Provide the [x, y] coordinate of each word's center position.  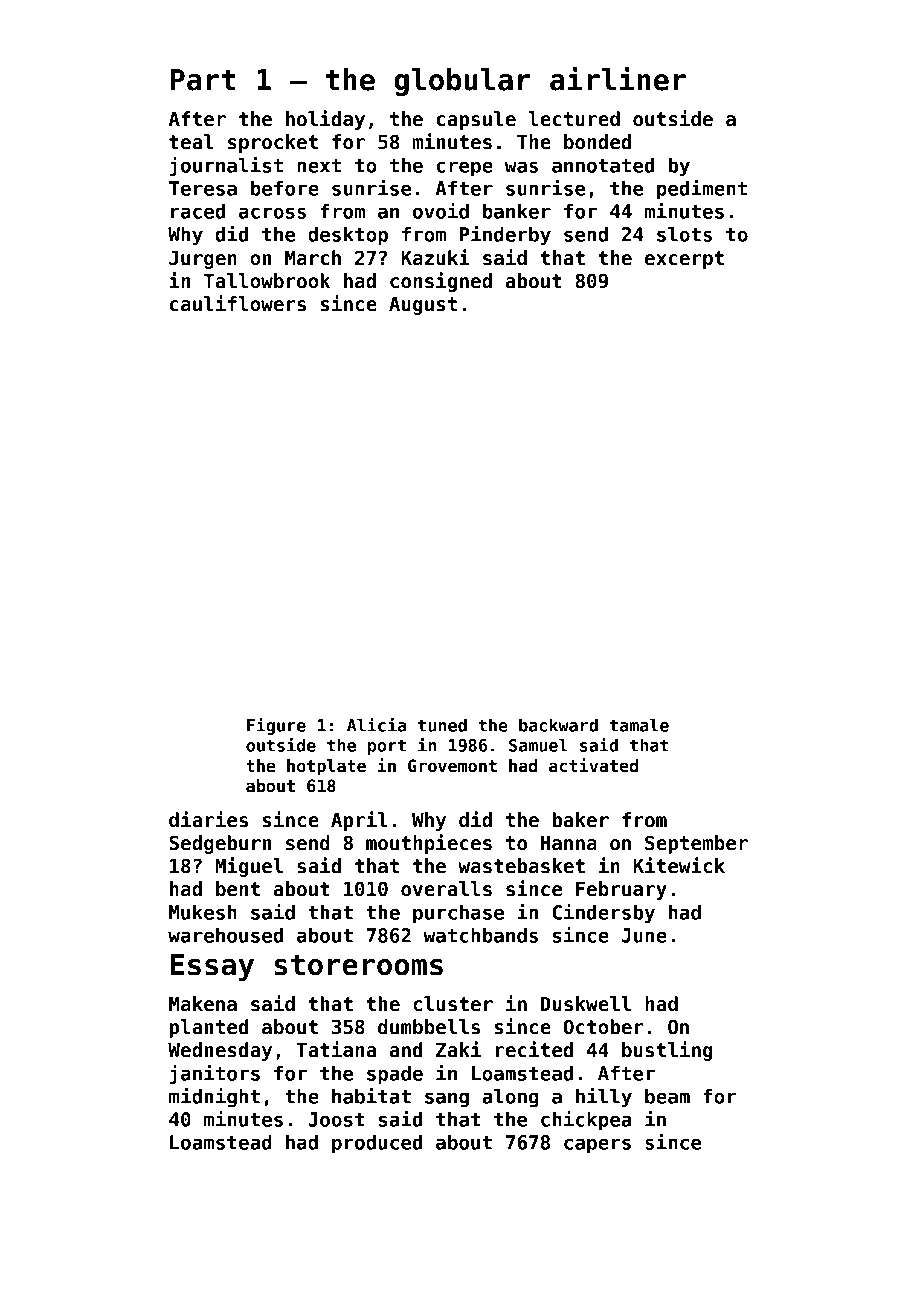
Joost [336, 1119]
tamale [639, 725]
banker [517, 211]
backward [558, 725]
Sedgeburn [220, 844]
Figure [276, 726]
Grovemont [452, 766]
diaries [208, 819]
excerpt [684, 260]
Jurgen [203, 260]
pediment [702, 190]
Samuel [538, 745]
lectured [574, 119]
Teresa [203, 188]
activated [593, 765]
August [423, 306]
